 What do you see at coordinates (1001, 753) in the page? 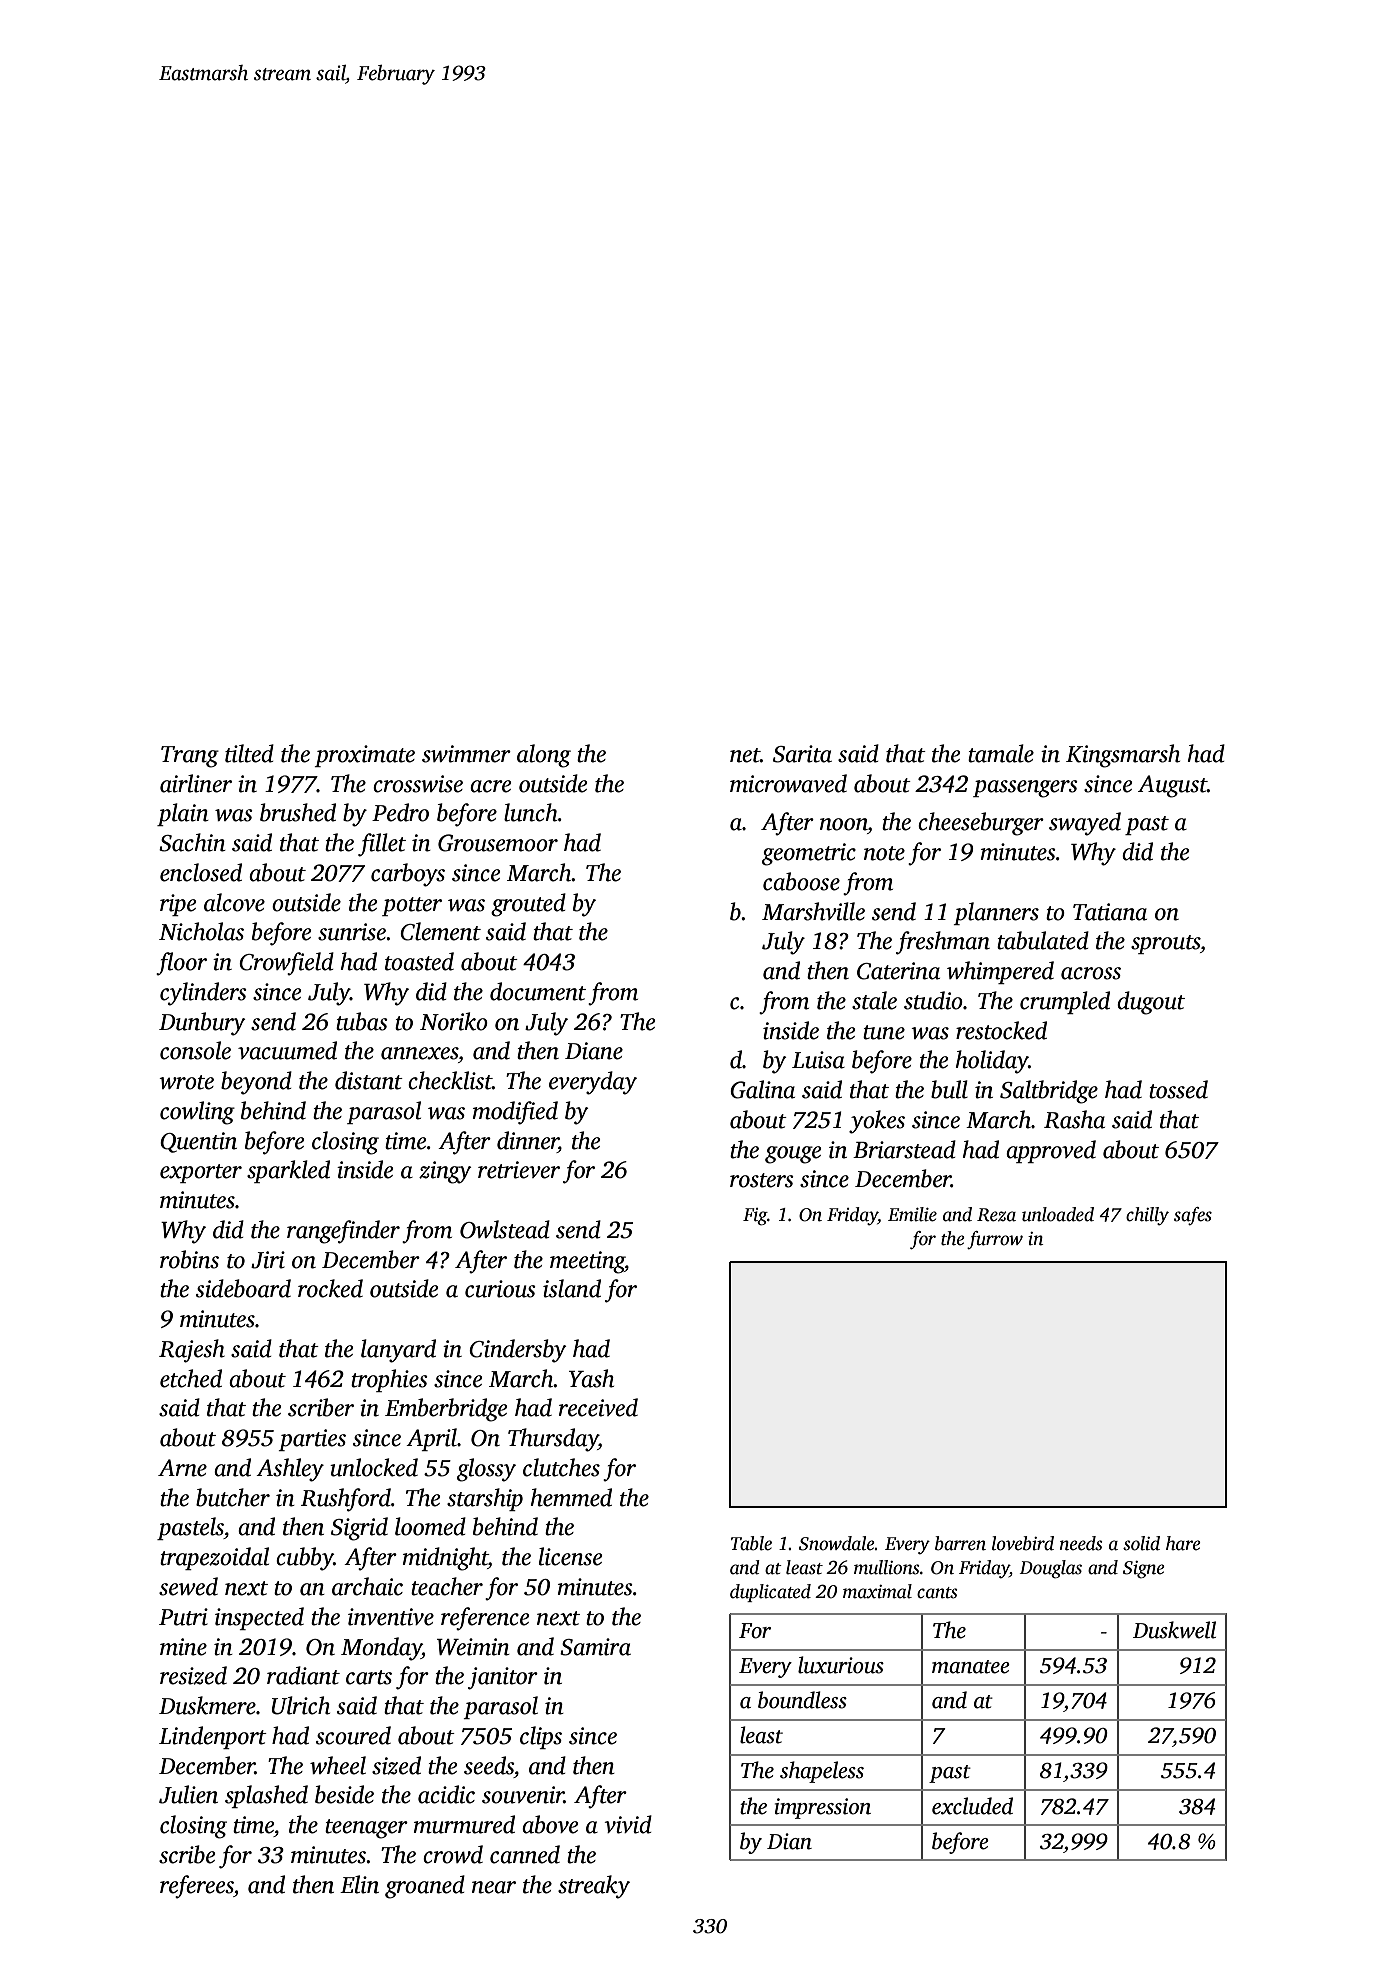
I see `tamale` at bounding box center [1001, 753].
